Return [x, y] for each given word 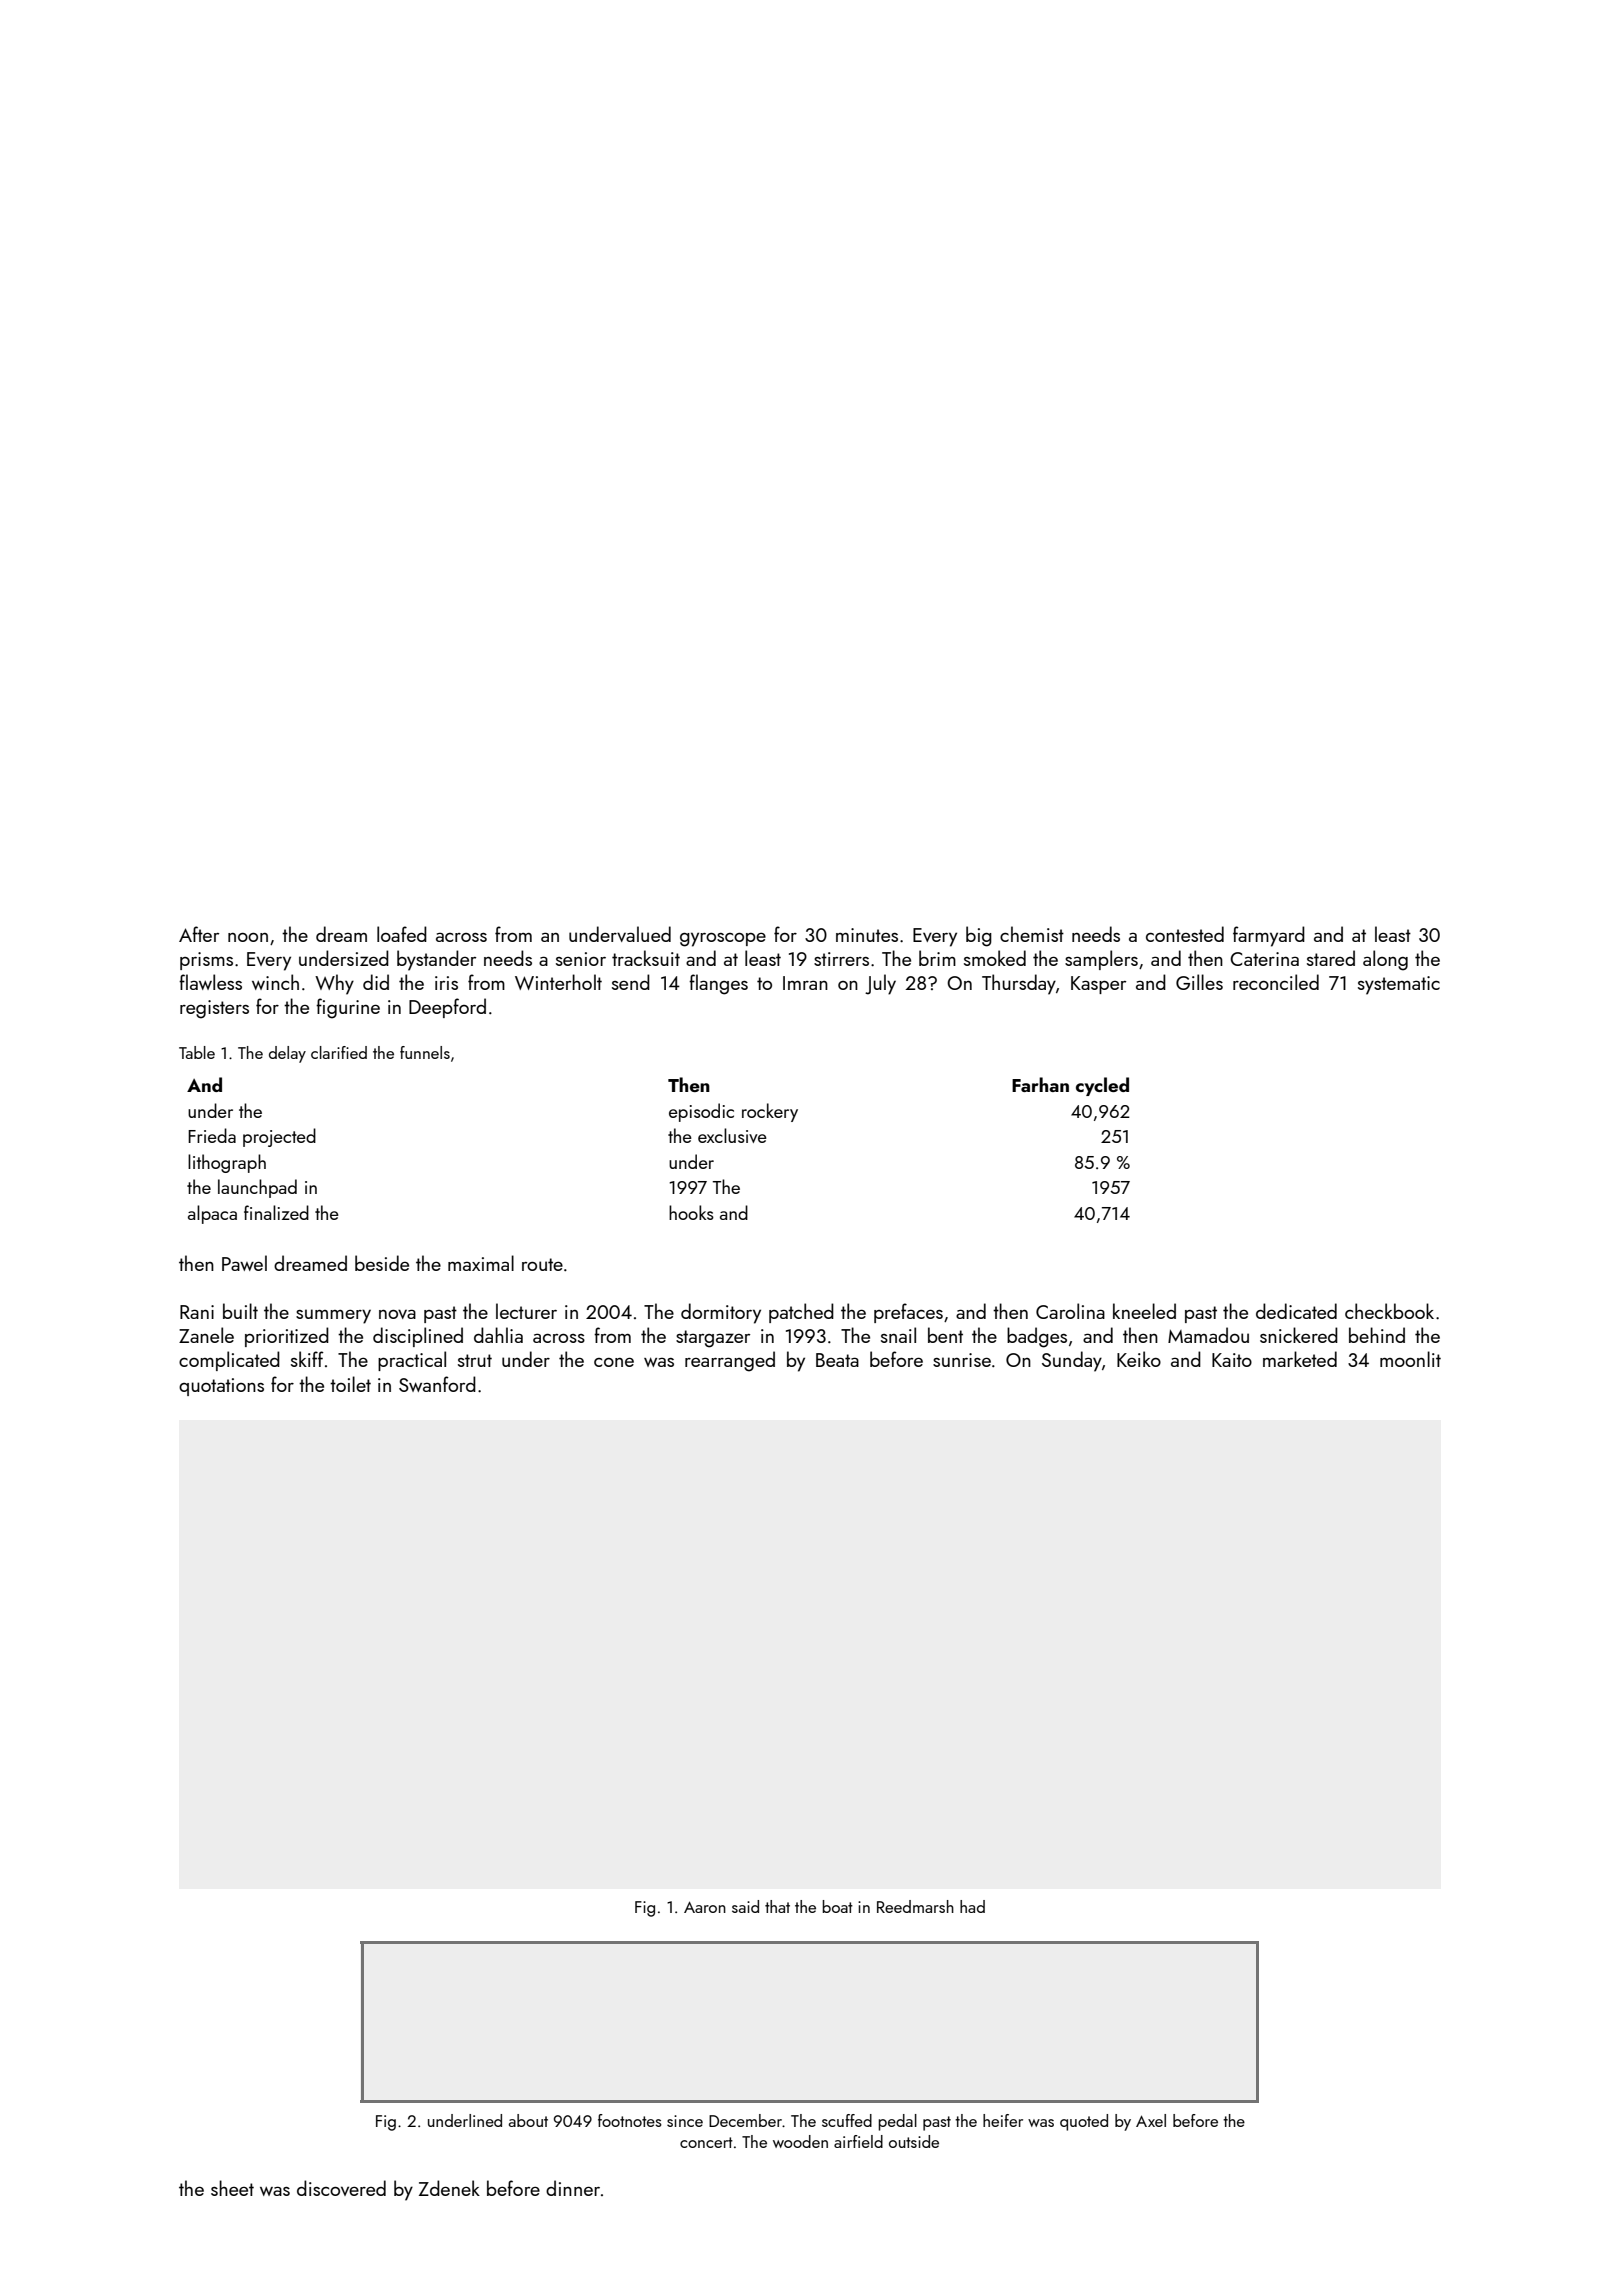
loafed [402, 934]
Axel [1151, 2120]
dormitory [721, 1313]
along [1385, 960]
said [745, 1906]
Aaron [705, 1907]
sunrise [962, 1360]
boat [837, 1906]
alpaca [212, 1214]
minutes [867, 935]
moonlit [1410, 1359]
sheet [232, 2188]
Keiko [1139, 1359]
